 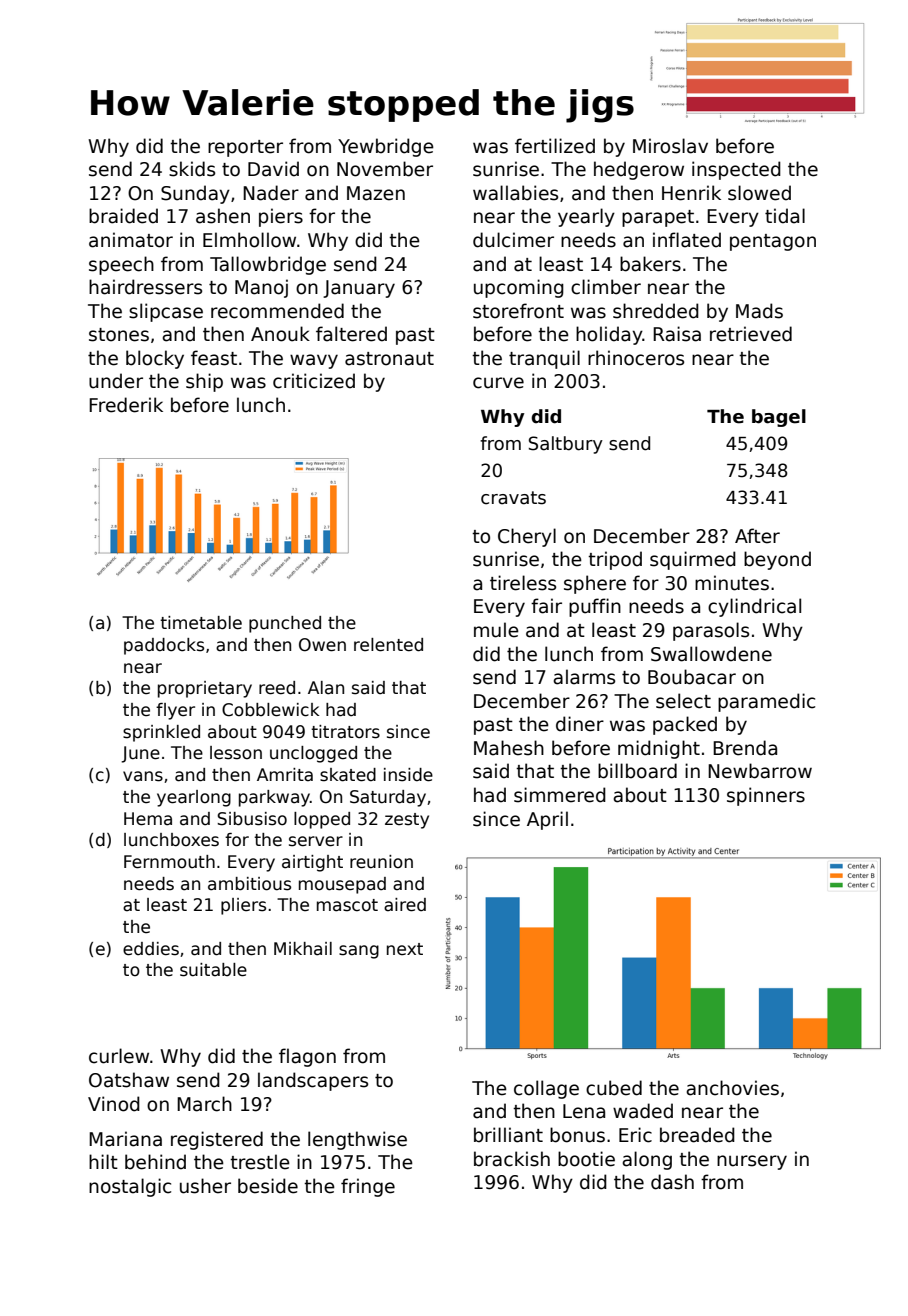 I want to click on under, so click(x=116, y=381).
